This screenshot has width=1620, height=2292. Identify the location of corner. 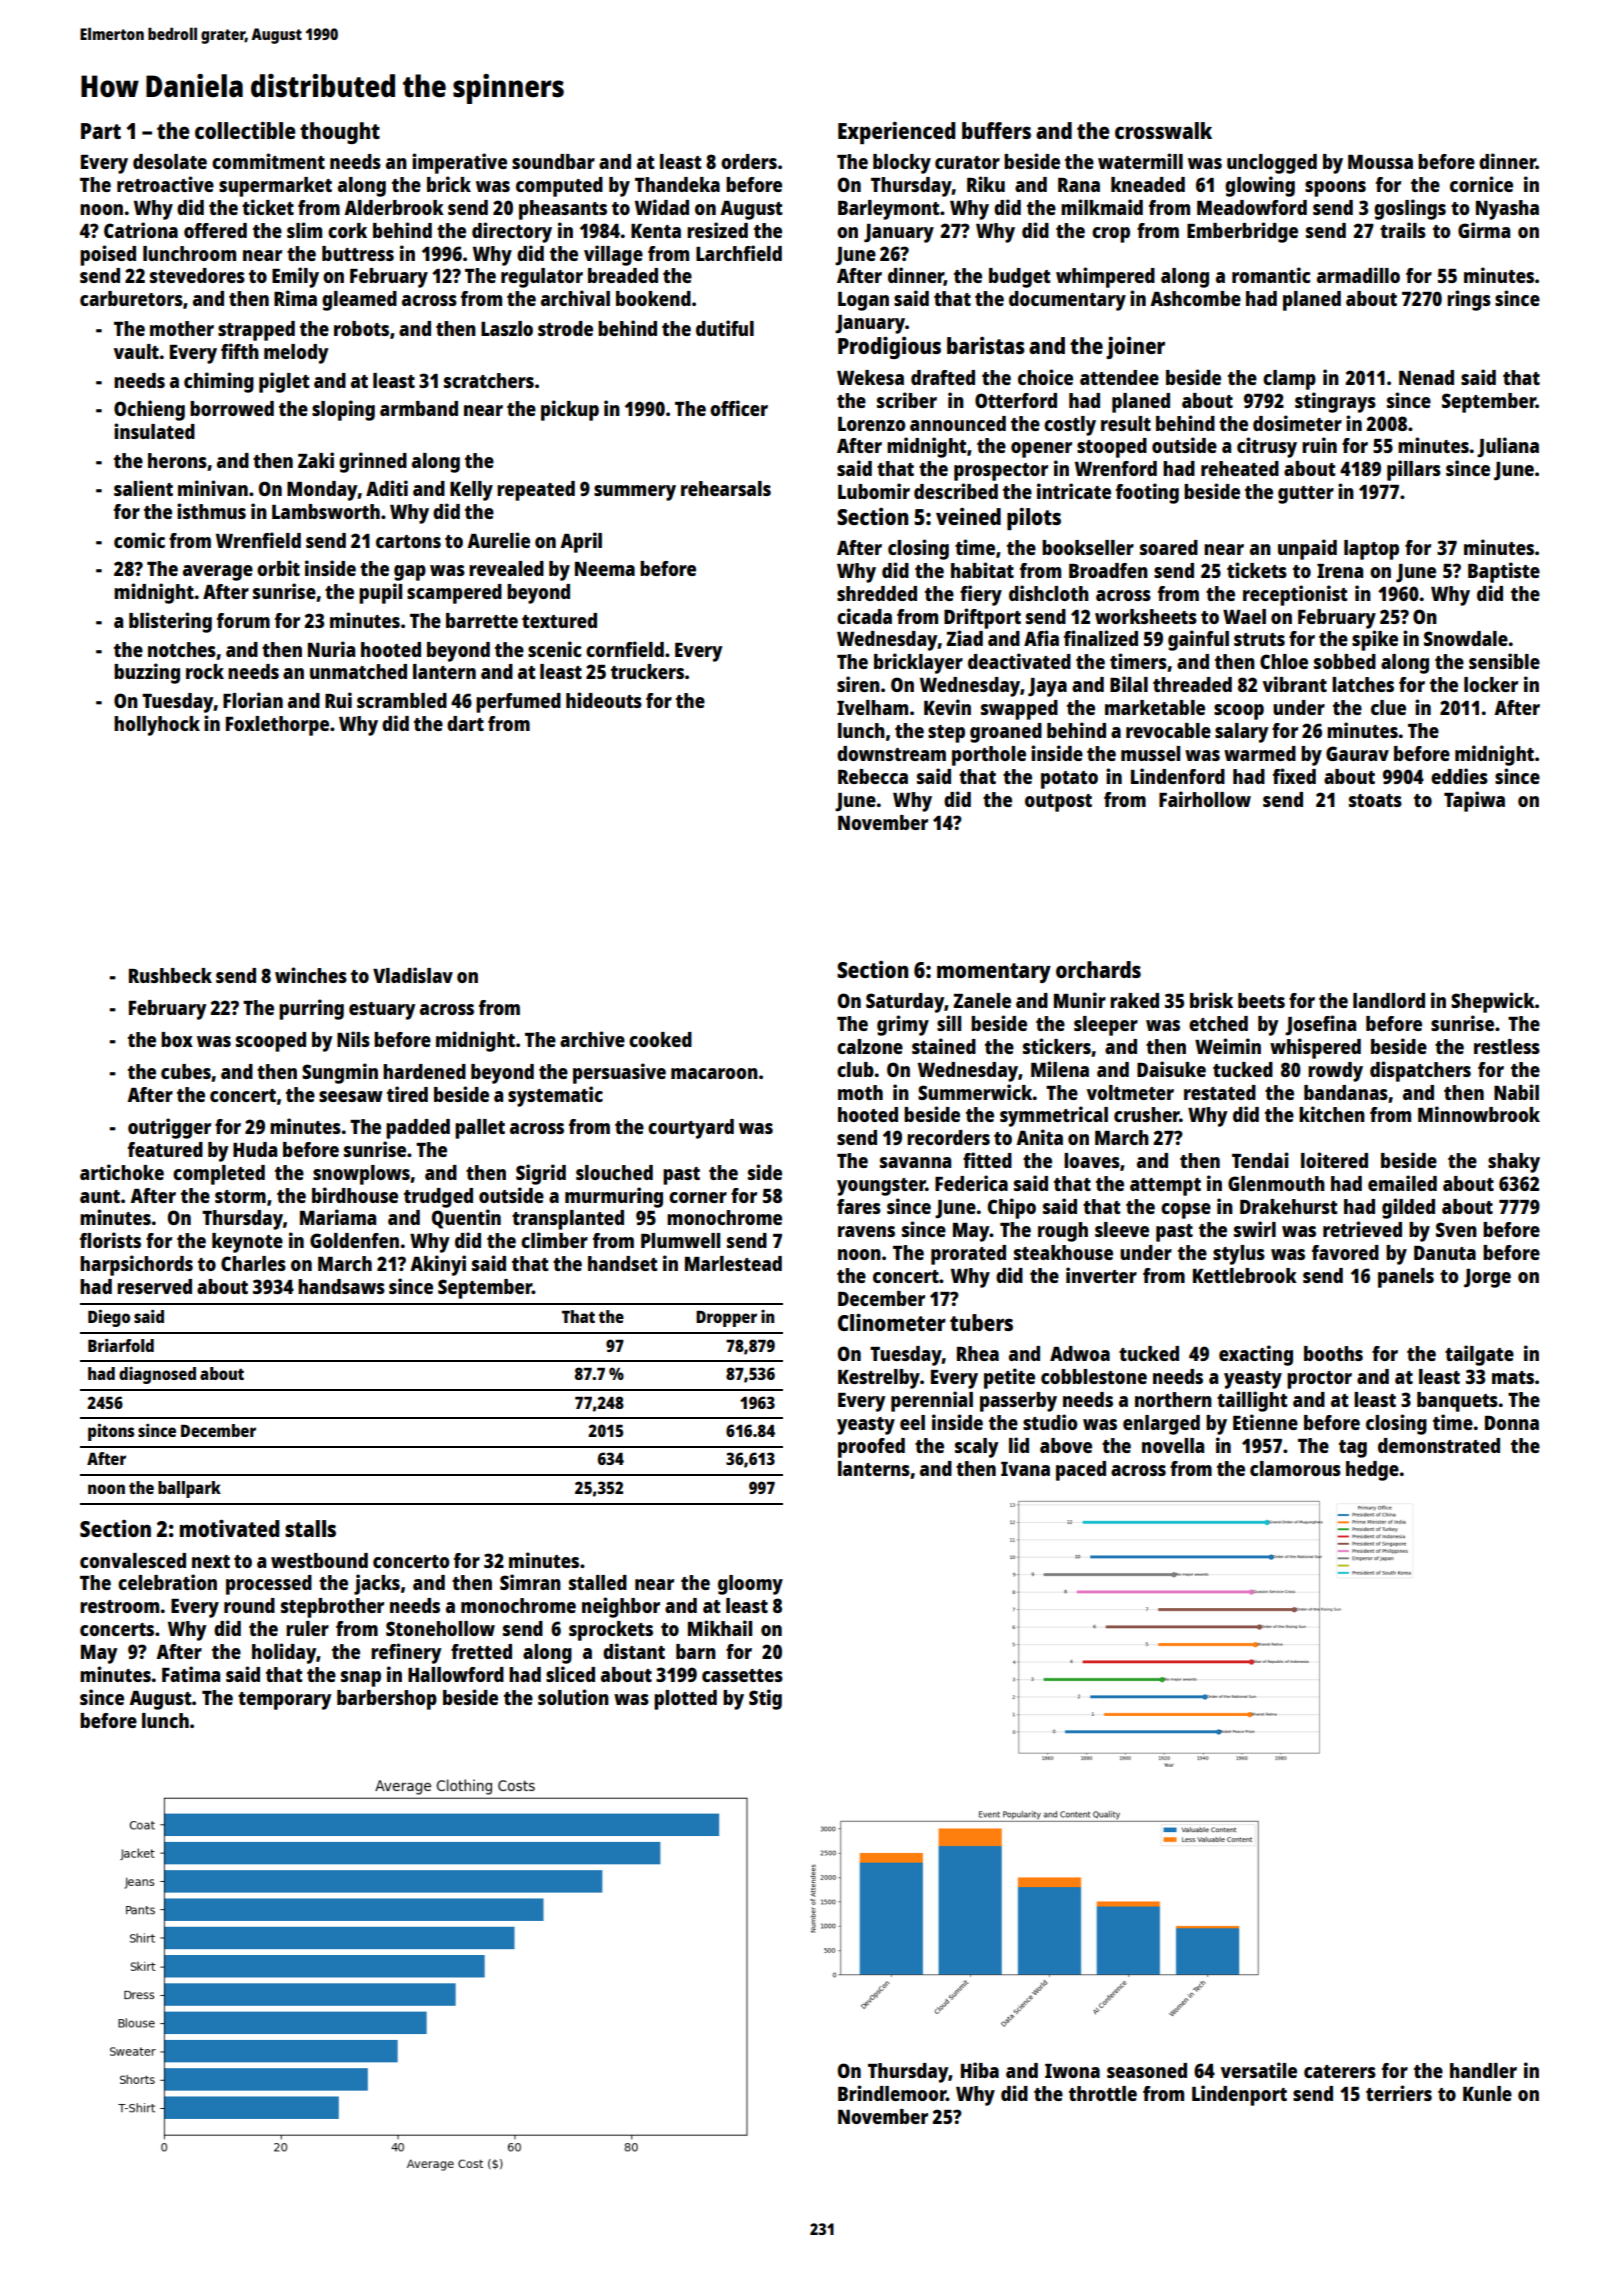
(698, 1197).
